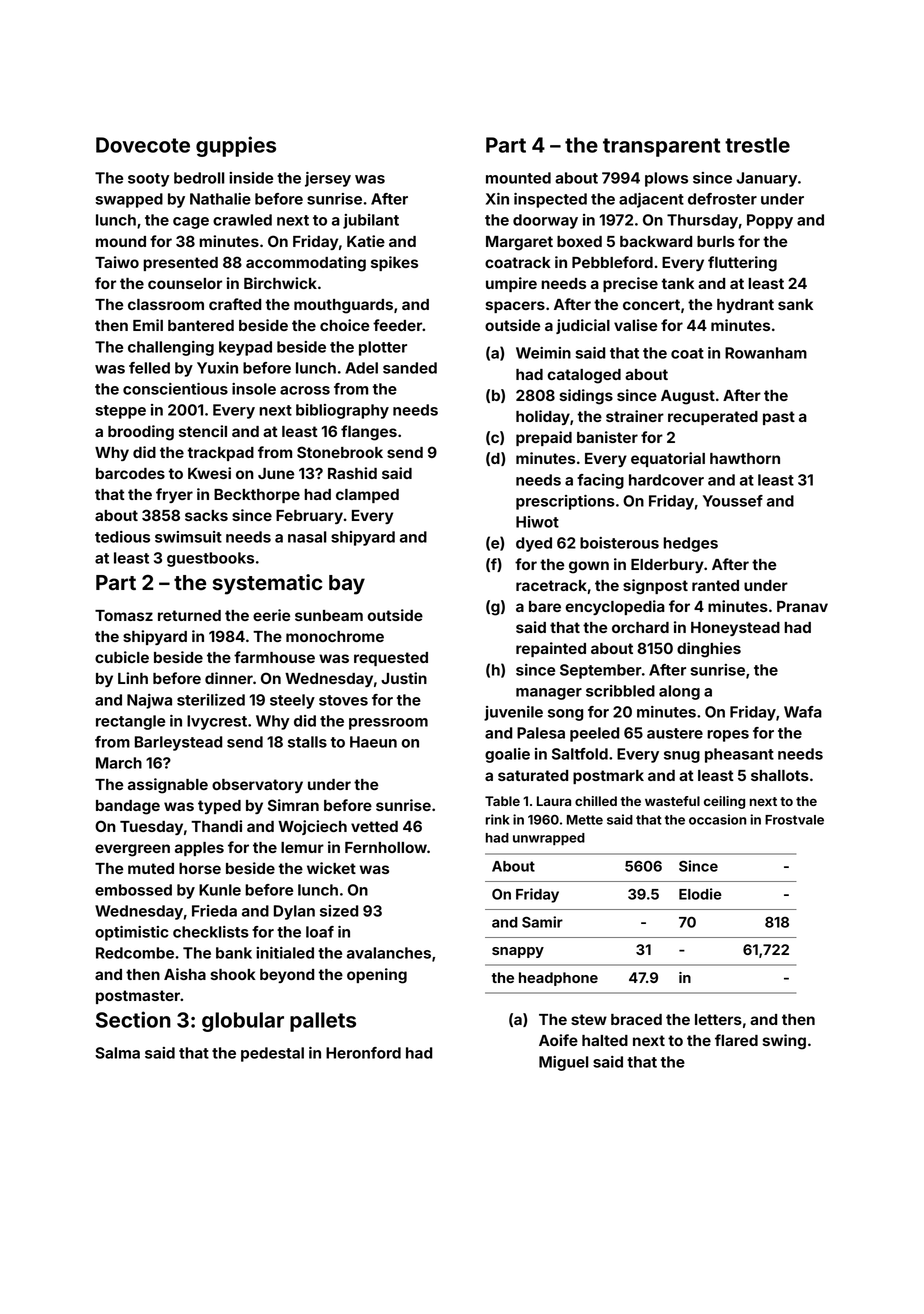 The width and height of the page is (924, 1314). Describe the element at coordinates (543, 353) in the page. I see `Weimin` at that location.
